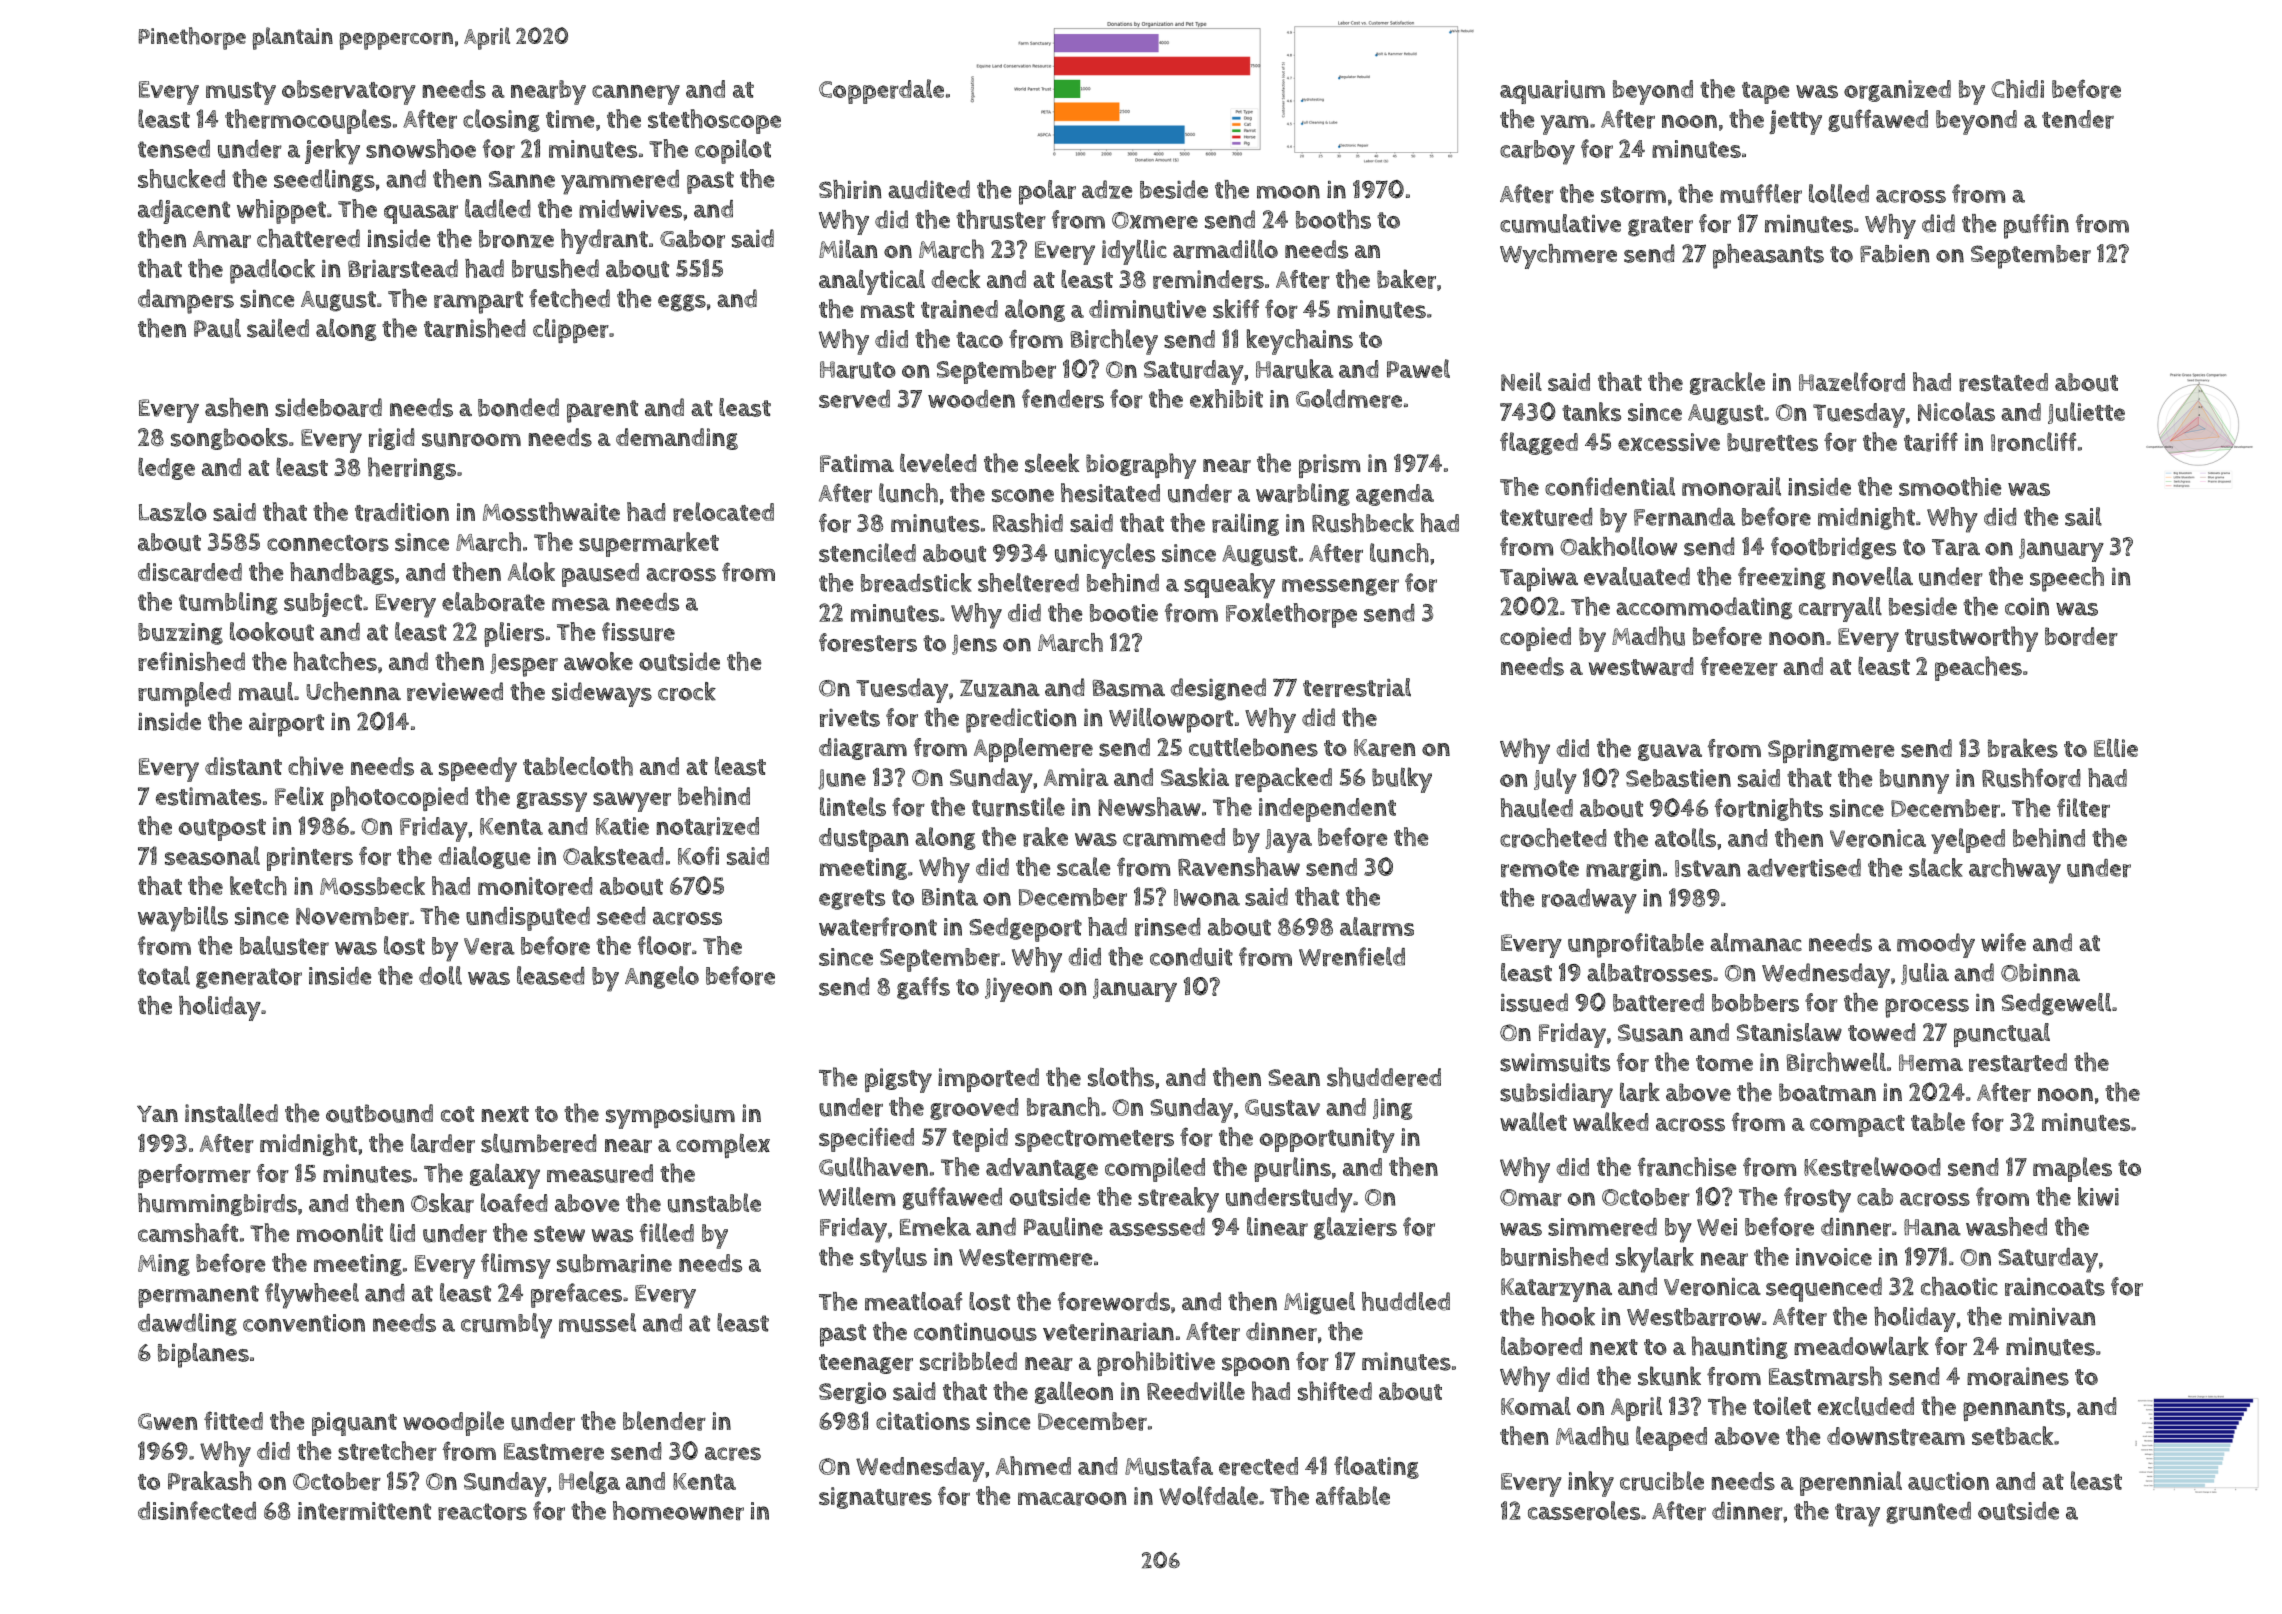 Image resolution: width=2282 pixels, height=1614 pixels. What do you see at coordinates (662, 977) in the document?
I see `Angelo` at bounding box center [662, 977].
